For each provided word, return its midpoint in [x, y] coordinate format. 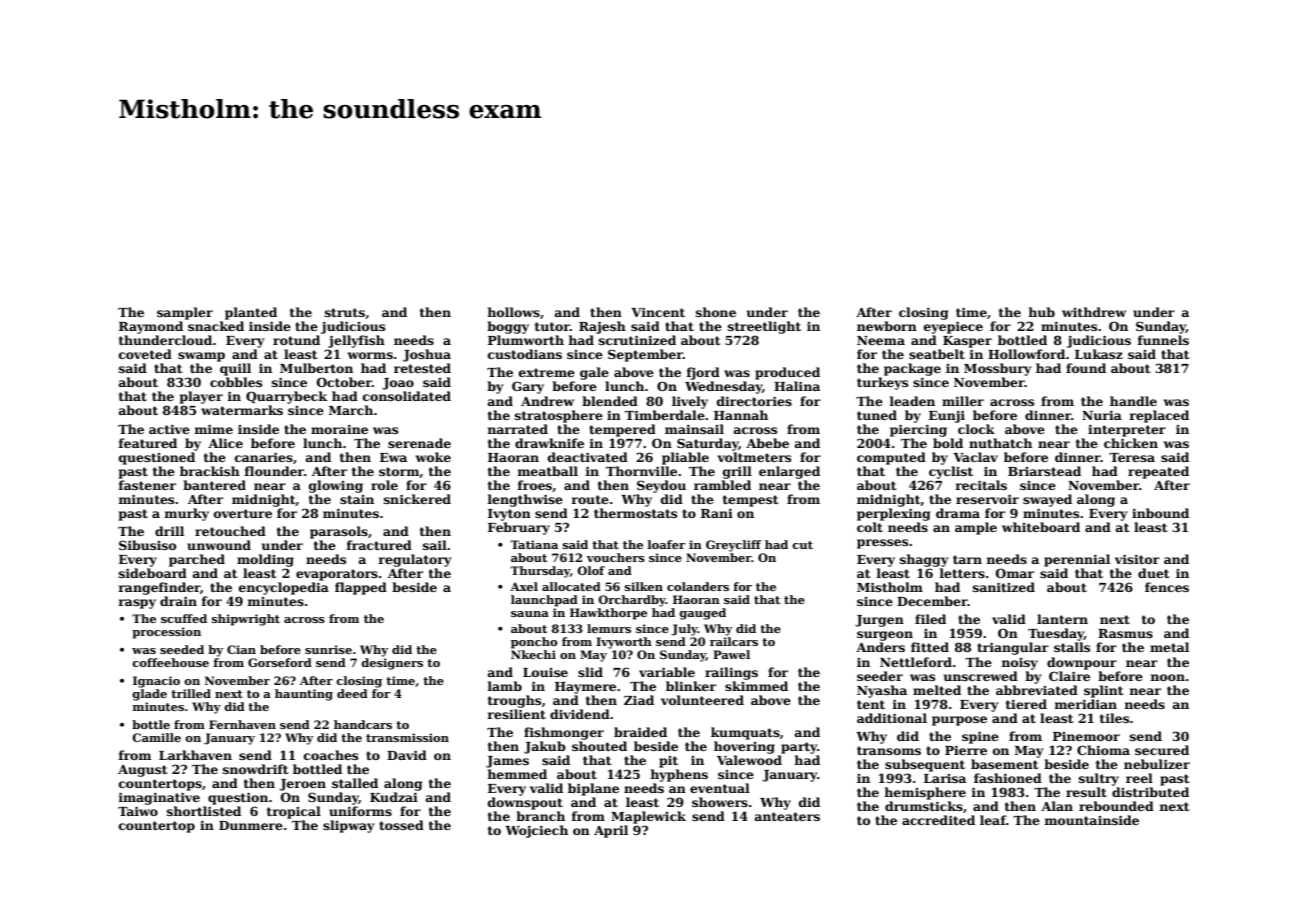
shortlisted [204, 811]
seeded [182, 649]
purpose [959, 721]
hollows [513, 312]
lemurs [609, 628]
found [1086, 368]
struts [345, 312]
